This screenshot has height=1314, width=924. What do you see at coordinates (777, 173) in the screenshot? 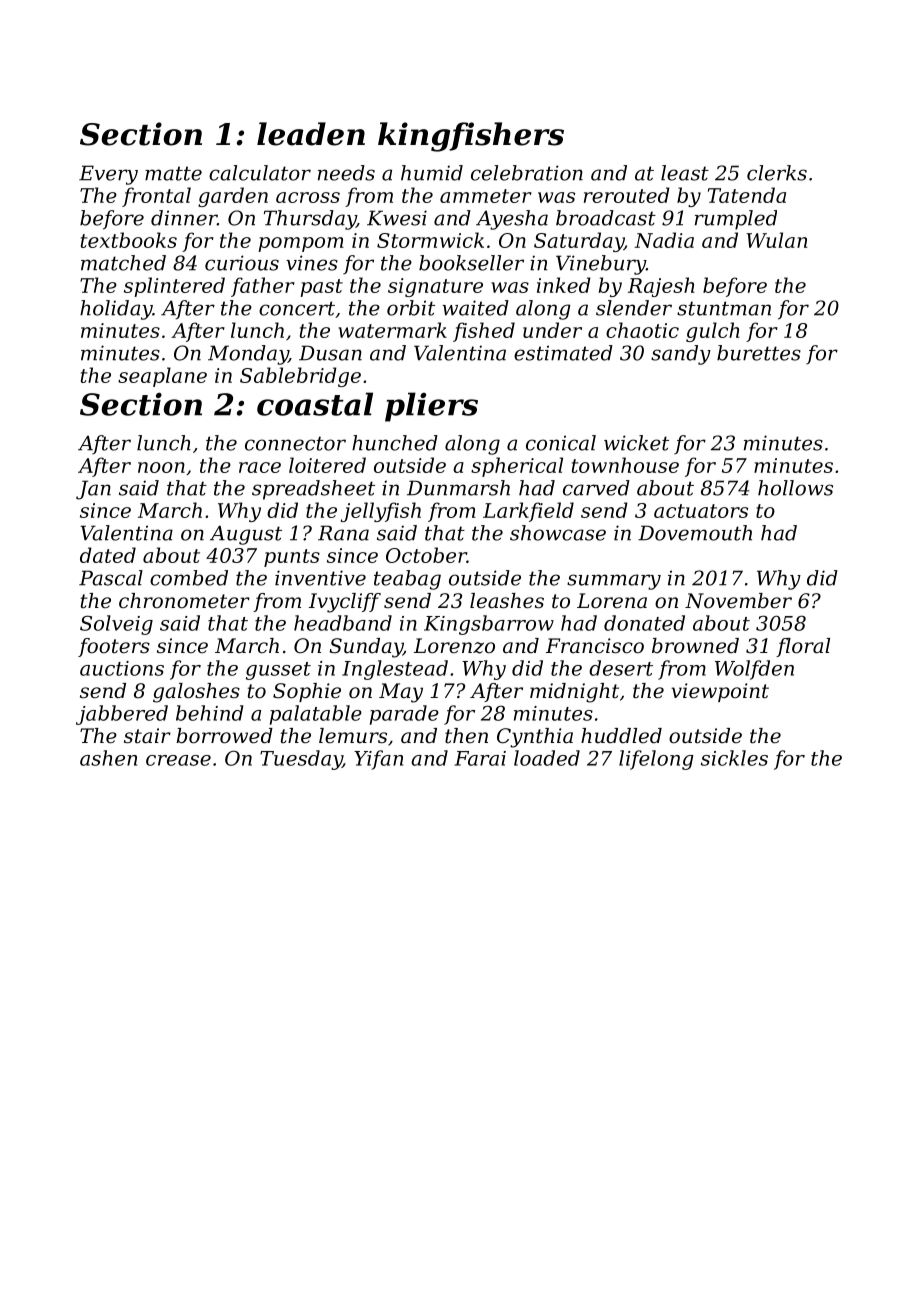
I see `clerks` at bounding box center [777, 173].
